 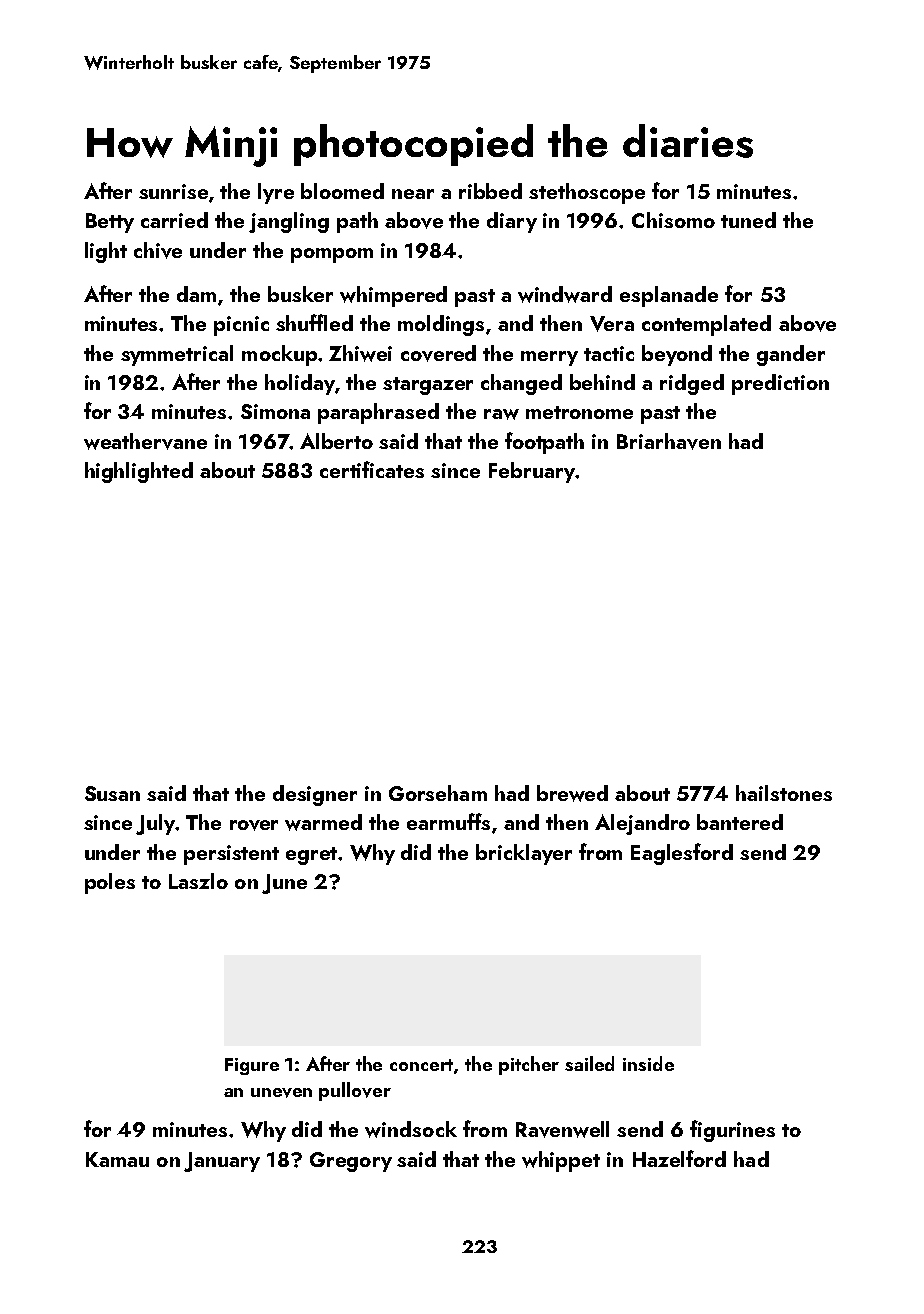 What do you see at coordinates (315, 795) in the screenshot?
I see `designer` at bounding box center [315, 795].
